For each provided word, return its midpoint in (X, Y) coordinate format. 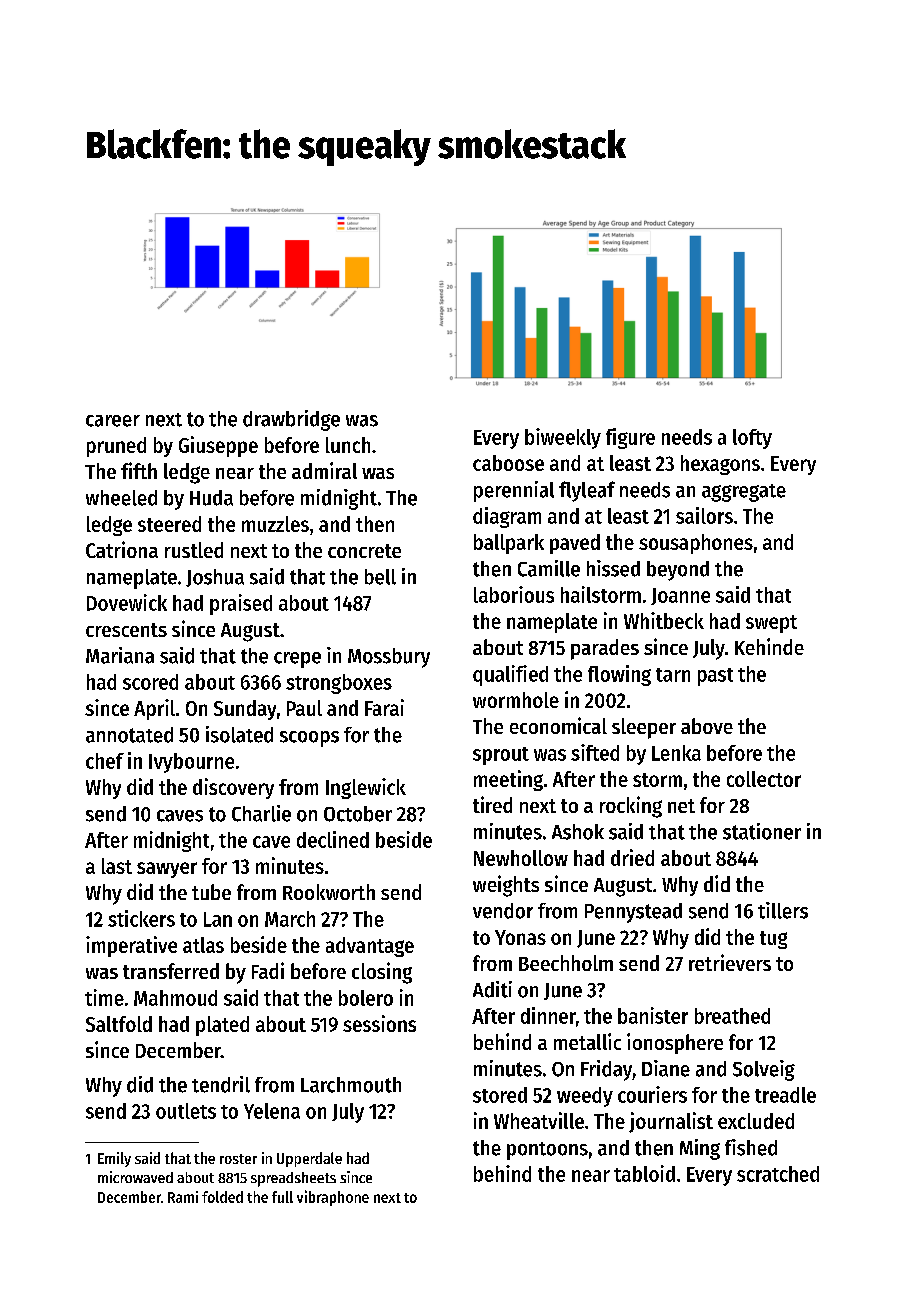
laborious (514, 594)
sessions (379, 1023)
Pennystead (633, 913)
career (113, 421)
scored (150, 682)
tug (773, 940)
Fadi (268, 970)
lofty (752, 439)
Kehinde (769, 646)
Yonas (520, 937)
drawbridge (291, 420)
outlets (186, 1111)
